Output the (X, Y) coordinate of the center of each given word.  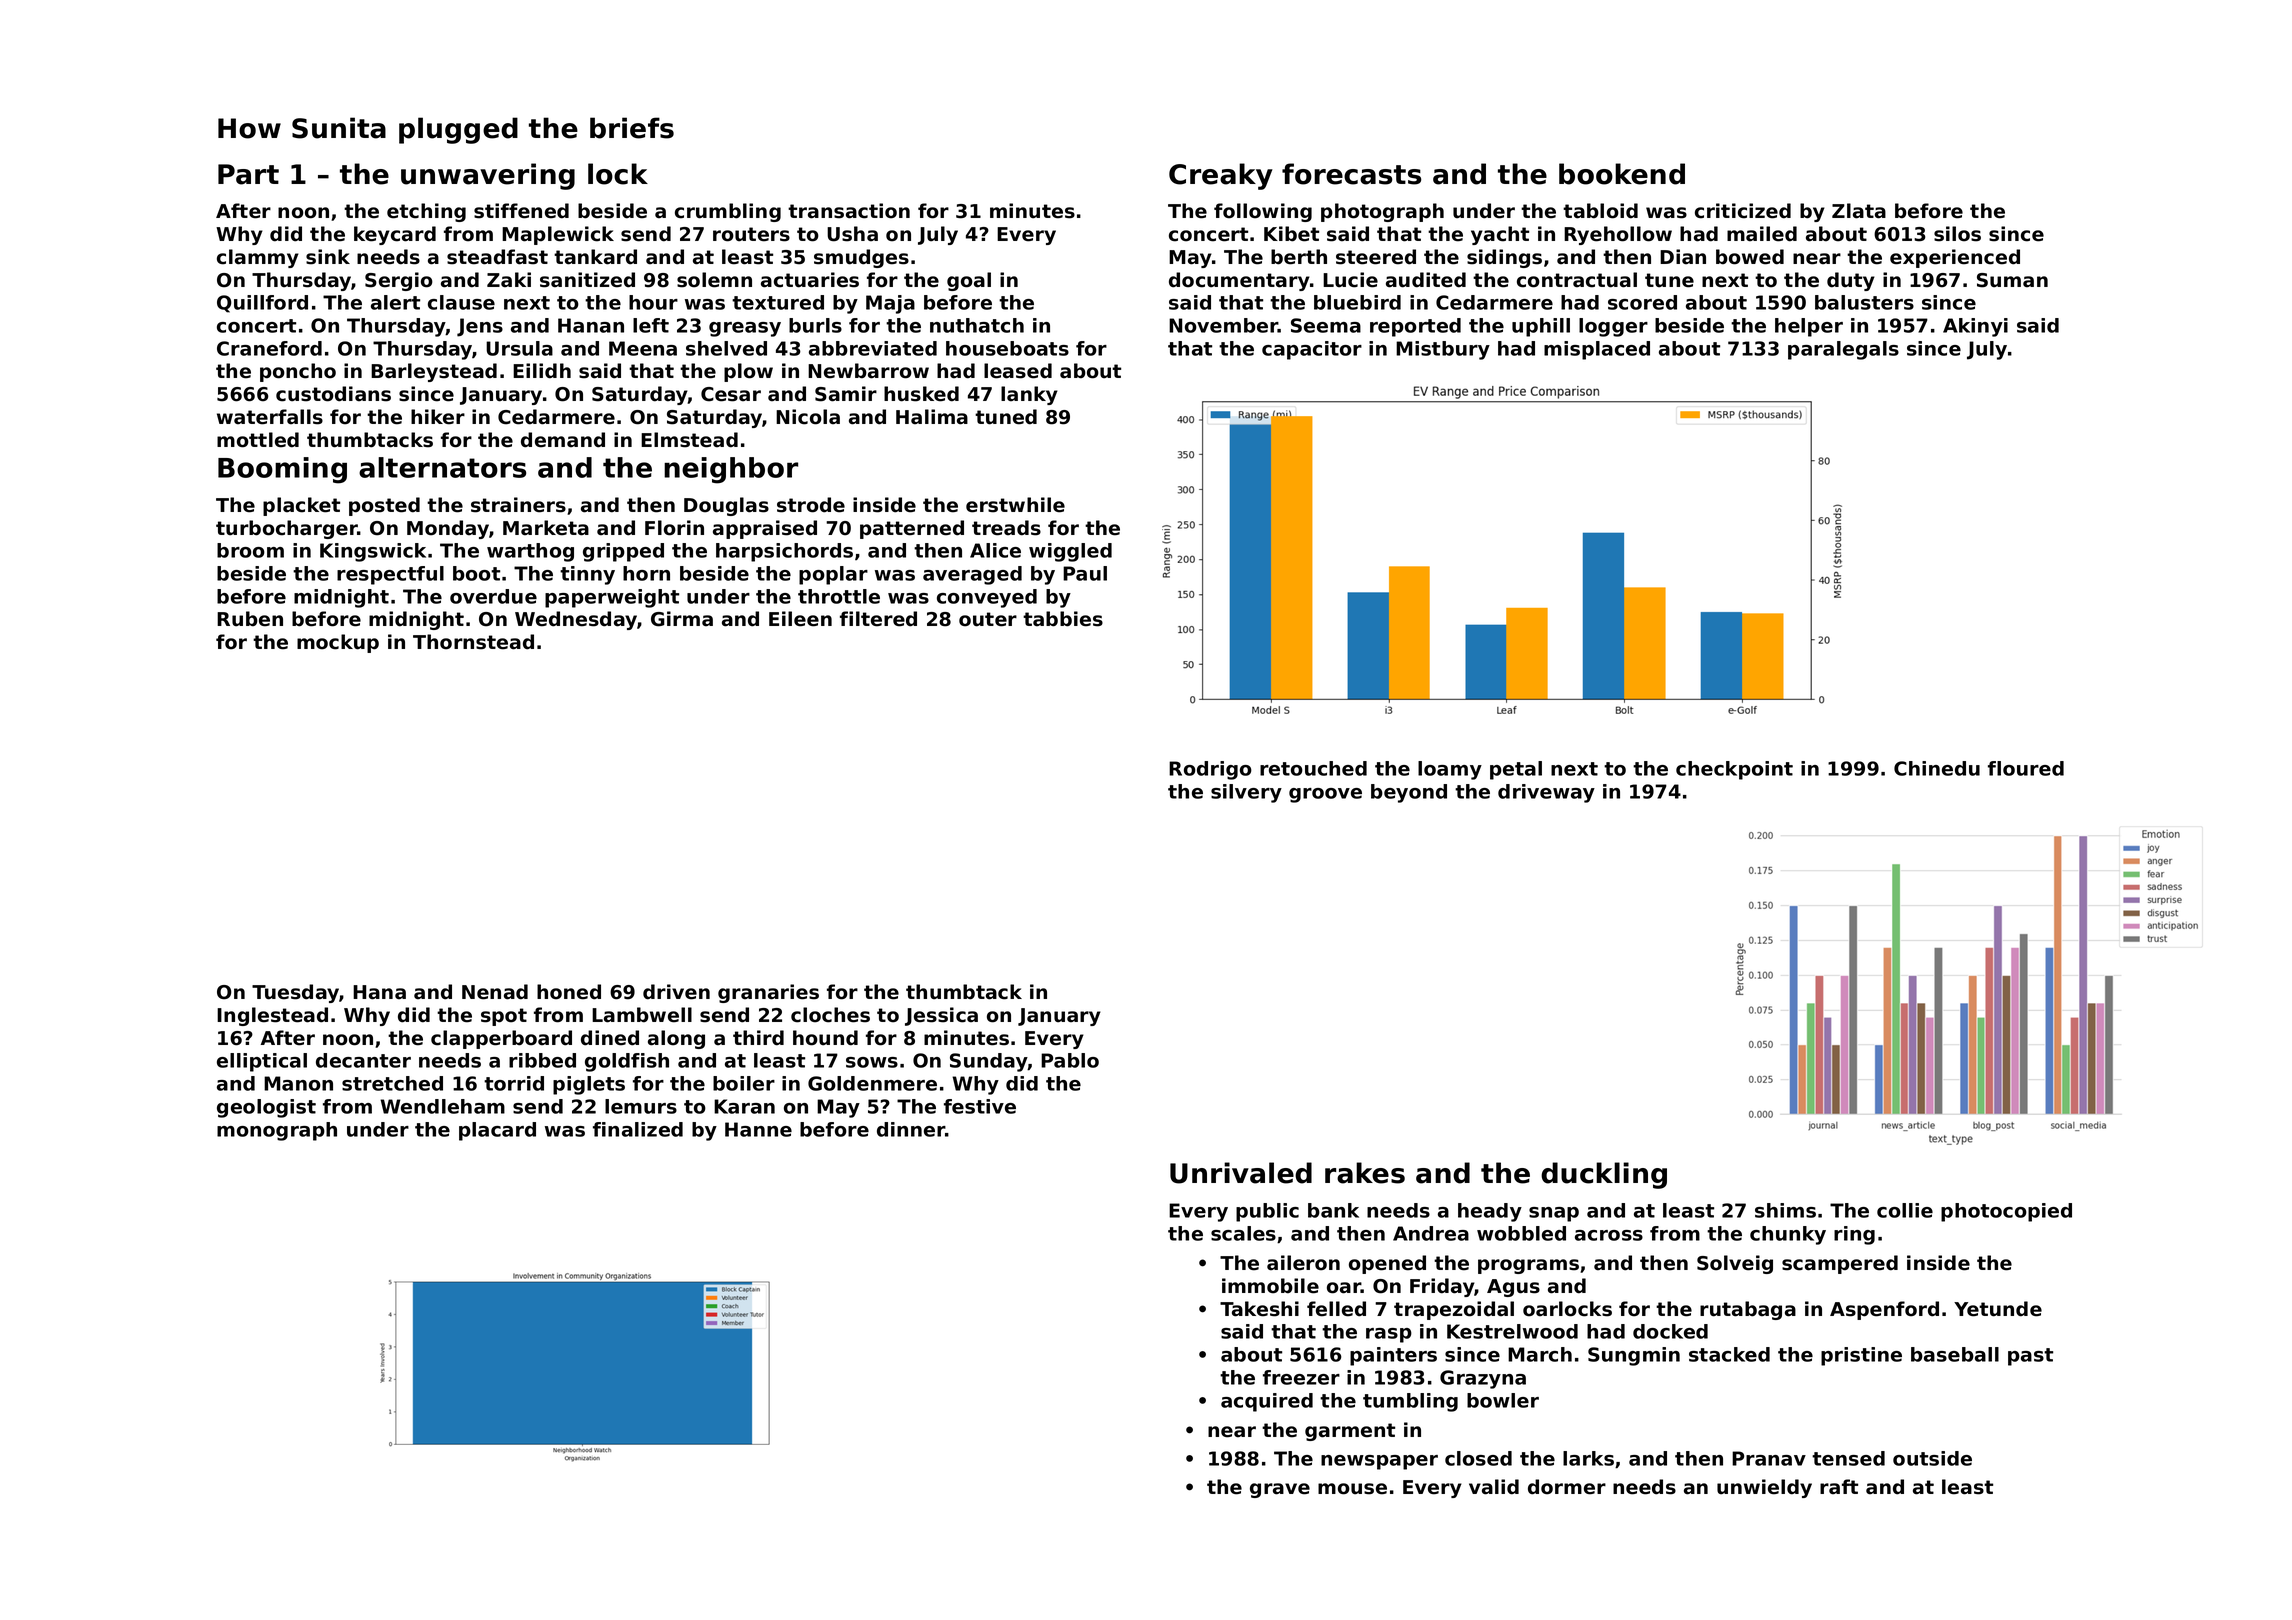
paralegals (1843, 350)
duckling (1604, 1175)
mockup (338, 643)
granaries (768, 993)
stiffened (521, 211)
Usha (852, 234)
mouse (1352, 1489)
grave (1280, 1490)
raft (1839, 1487)
